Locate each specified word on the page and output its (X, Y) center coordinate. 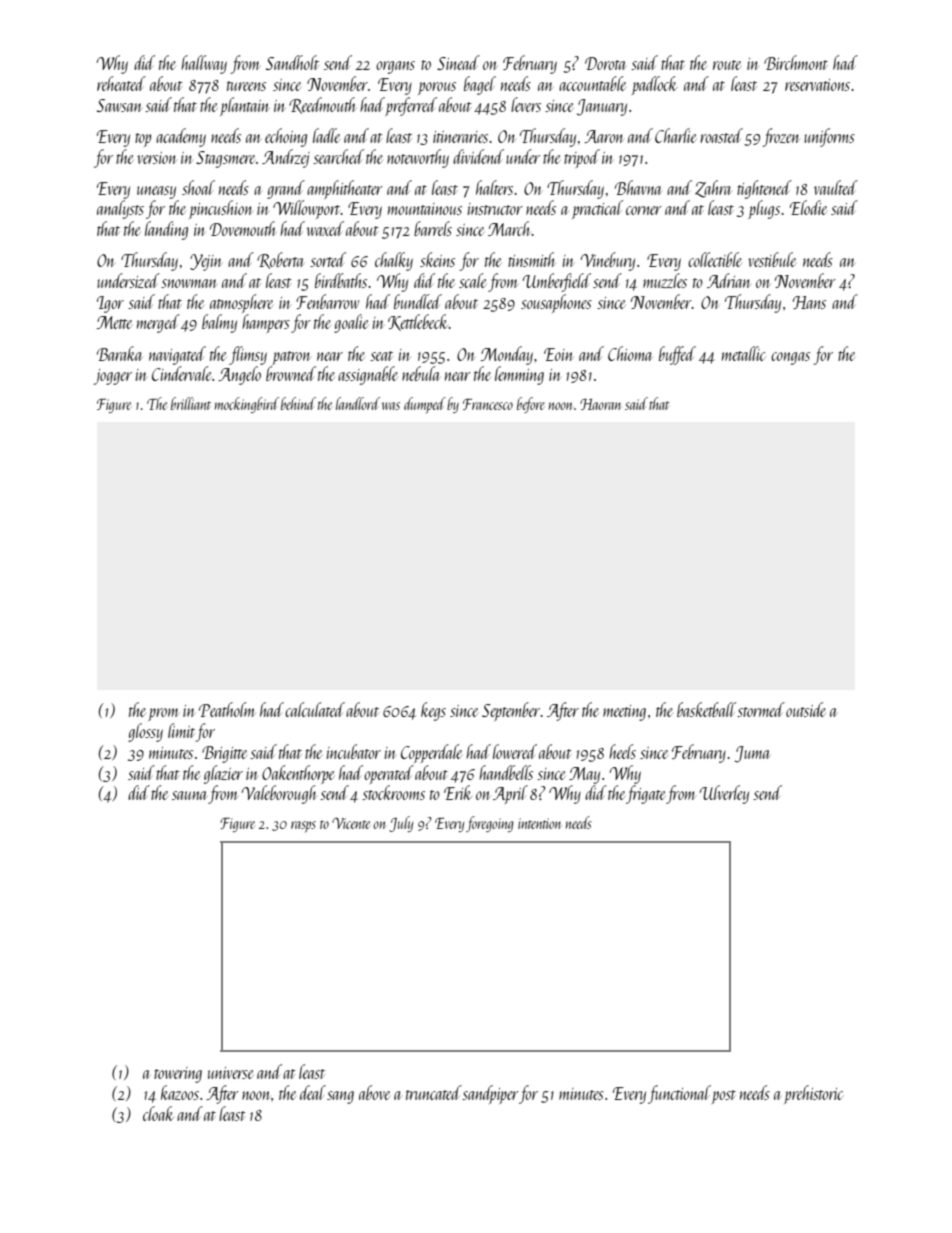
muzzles (665, 280)
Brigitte (224, 754)
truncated (434, 1092)
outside (806, 709)
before (531, 405)
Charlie (676, 135)
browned (291, 373)
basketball (706, 709)
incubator (353, 751)
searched (338, 156)
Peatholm (227, 709)
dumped (425, 405)
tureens (246, 86)
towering (178, 1075)
